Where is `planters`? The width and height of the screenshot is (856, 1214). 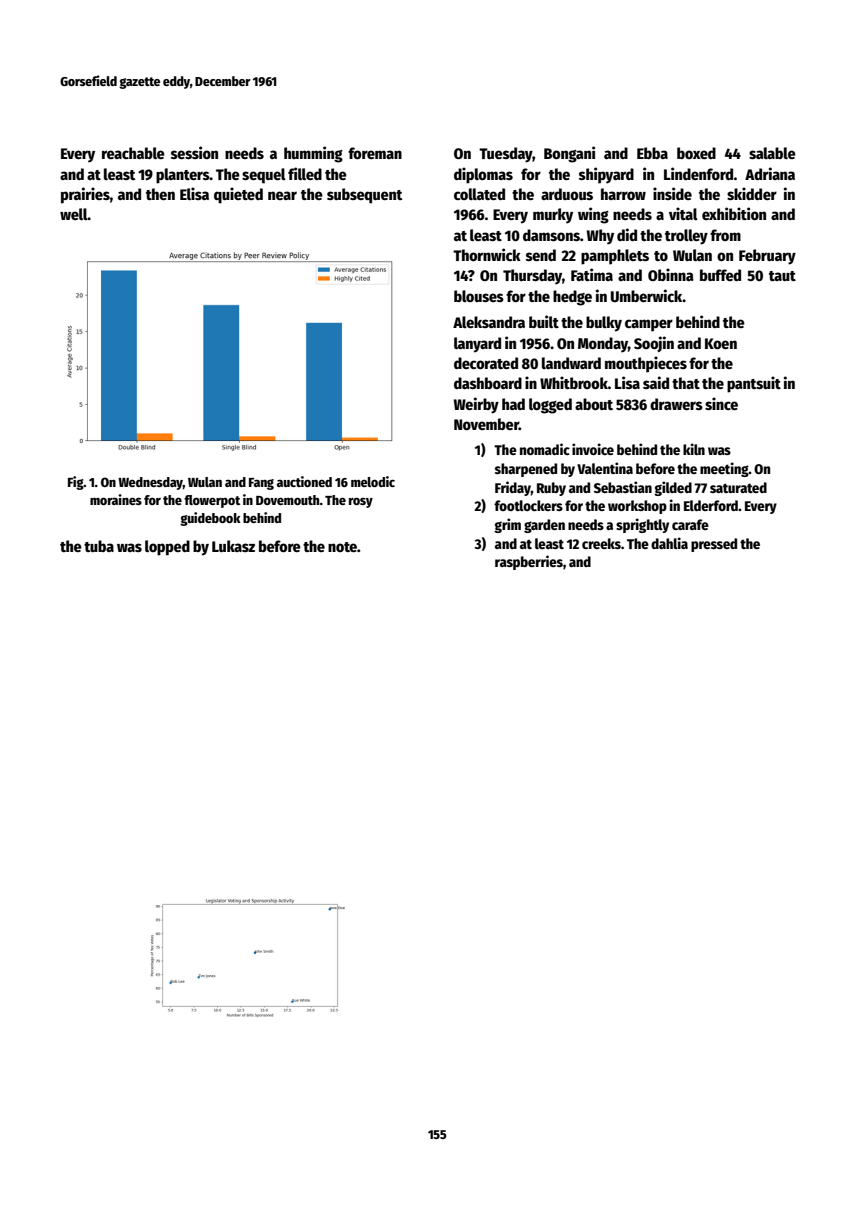 planters is located at coordinates (183, 176).
